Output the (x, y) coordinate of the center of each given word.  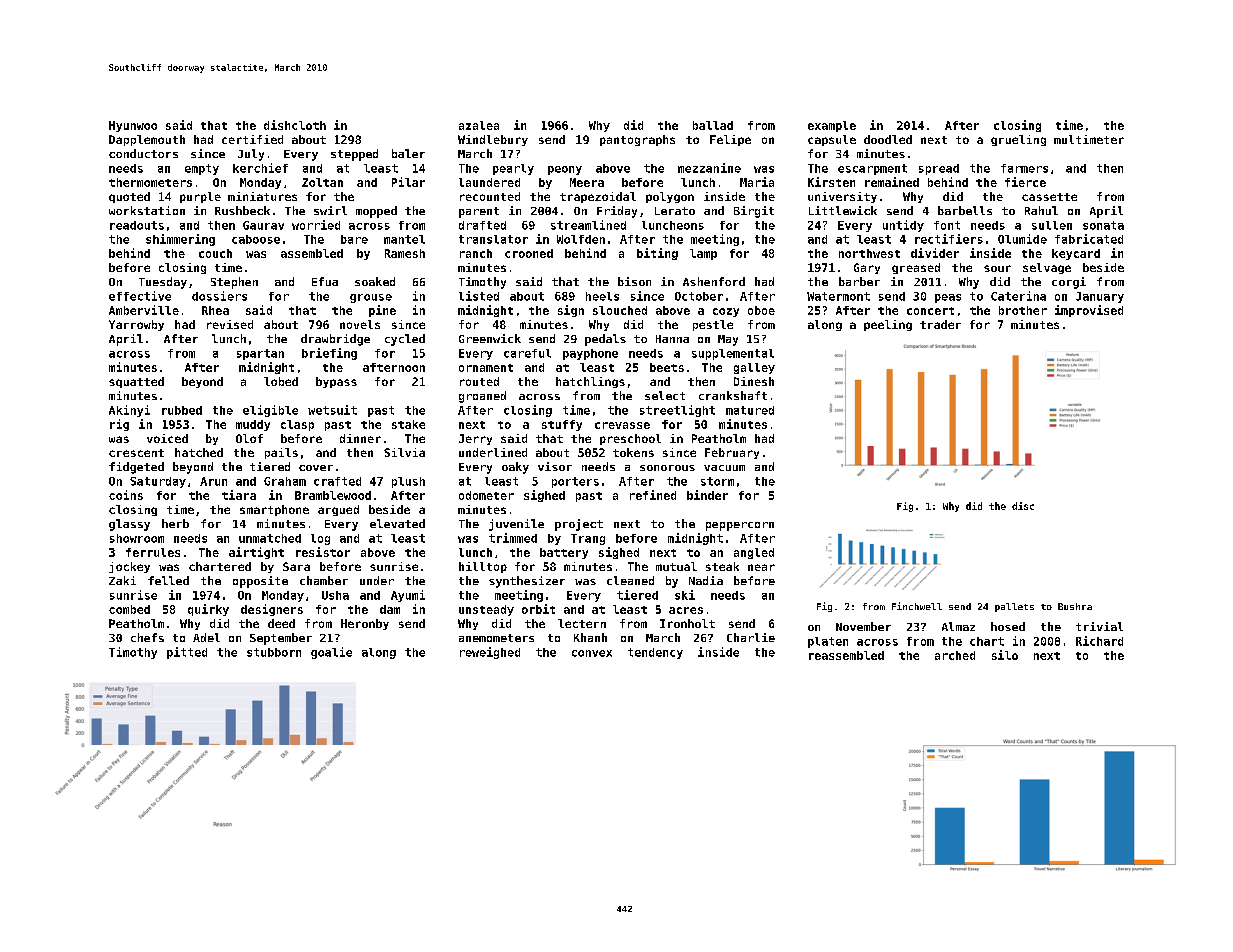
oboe (761, 310)
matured (750, 410)
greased (916, 268)
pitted (187, 653)
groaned (482, 397)
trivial (1099, 626)
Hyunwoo (133, 126)
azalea (479, 125)
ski (685, 595)
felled (168, 580)
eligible (270, 411)
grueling (1018, 140)
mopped (376, 212)
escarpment (872, 169)
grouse (371, 298)
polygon (670, 197)
